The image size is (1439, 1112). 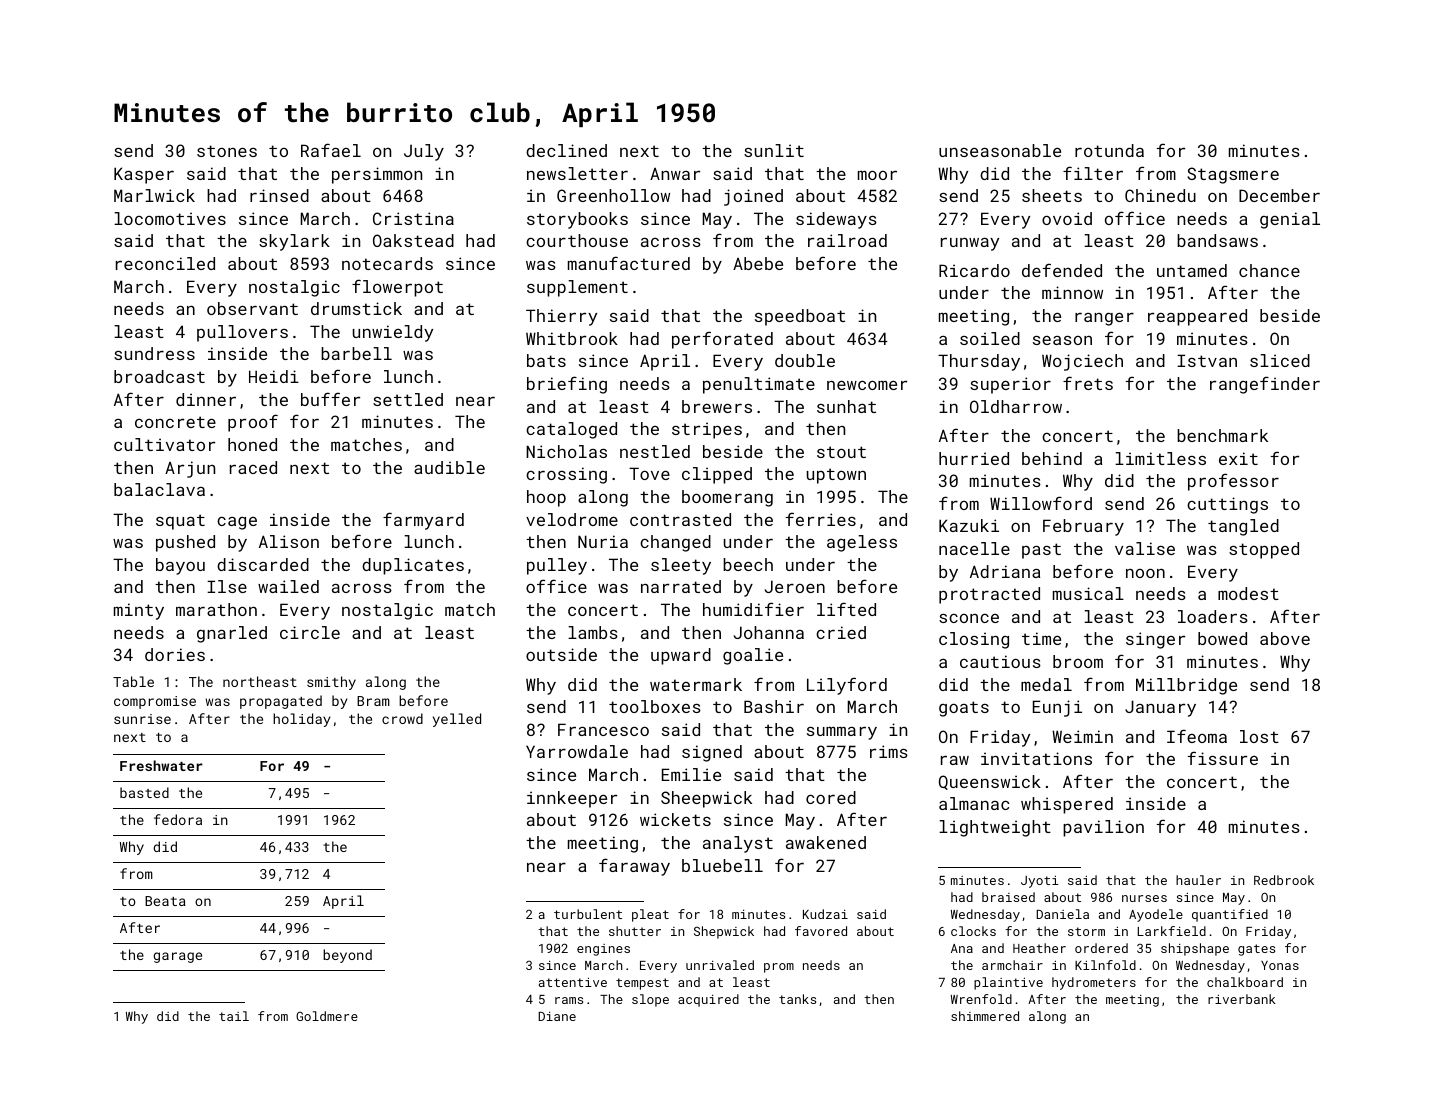 What do you see at coordinates (331, 150) in the screenshot?
I see `Rafael` at bounding box center [331, 150].
